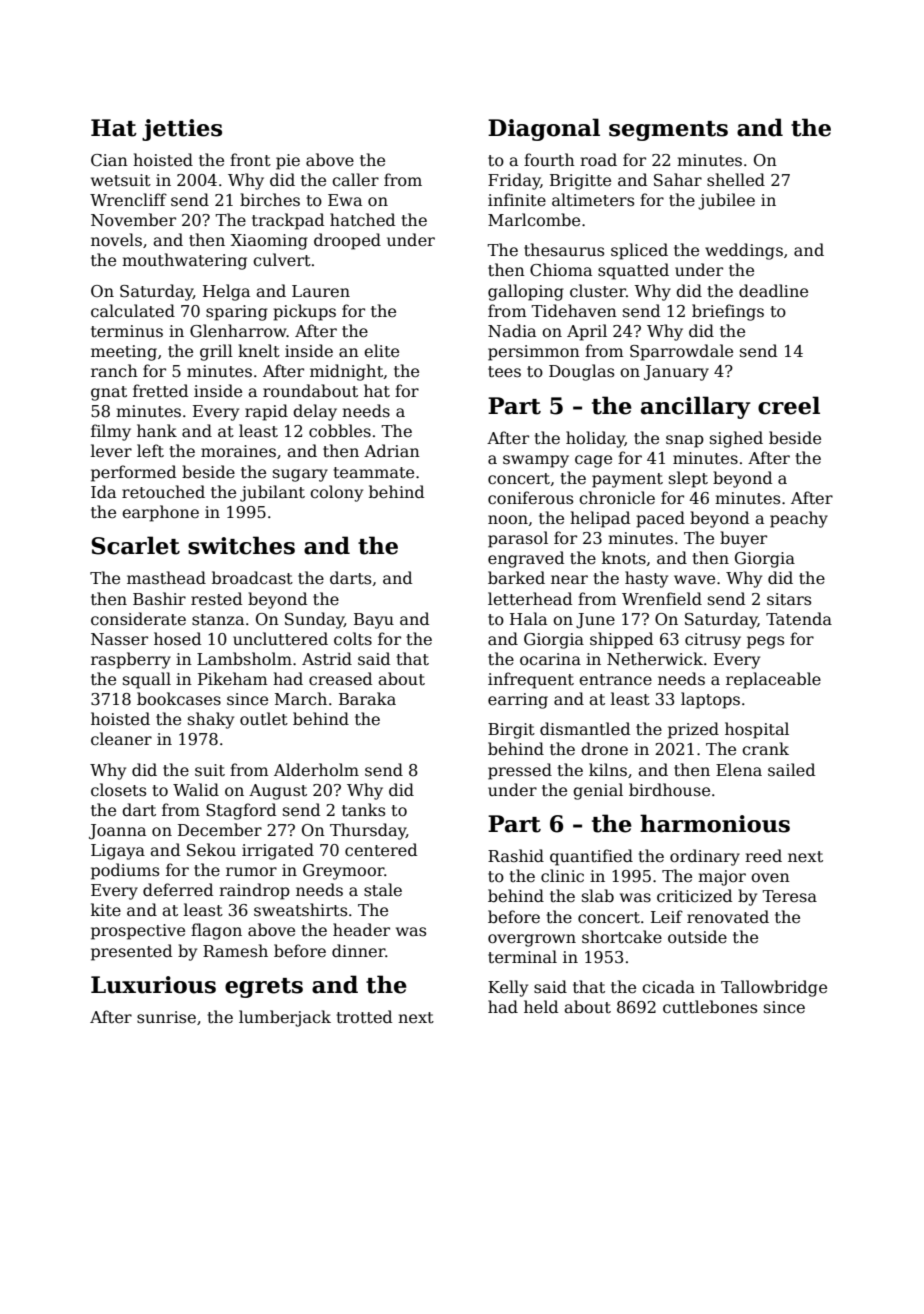  I want to click on helipad, so click(600, 519).
